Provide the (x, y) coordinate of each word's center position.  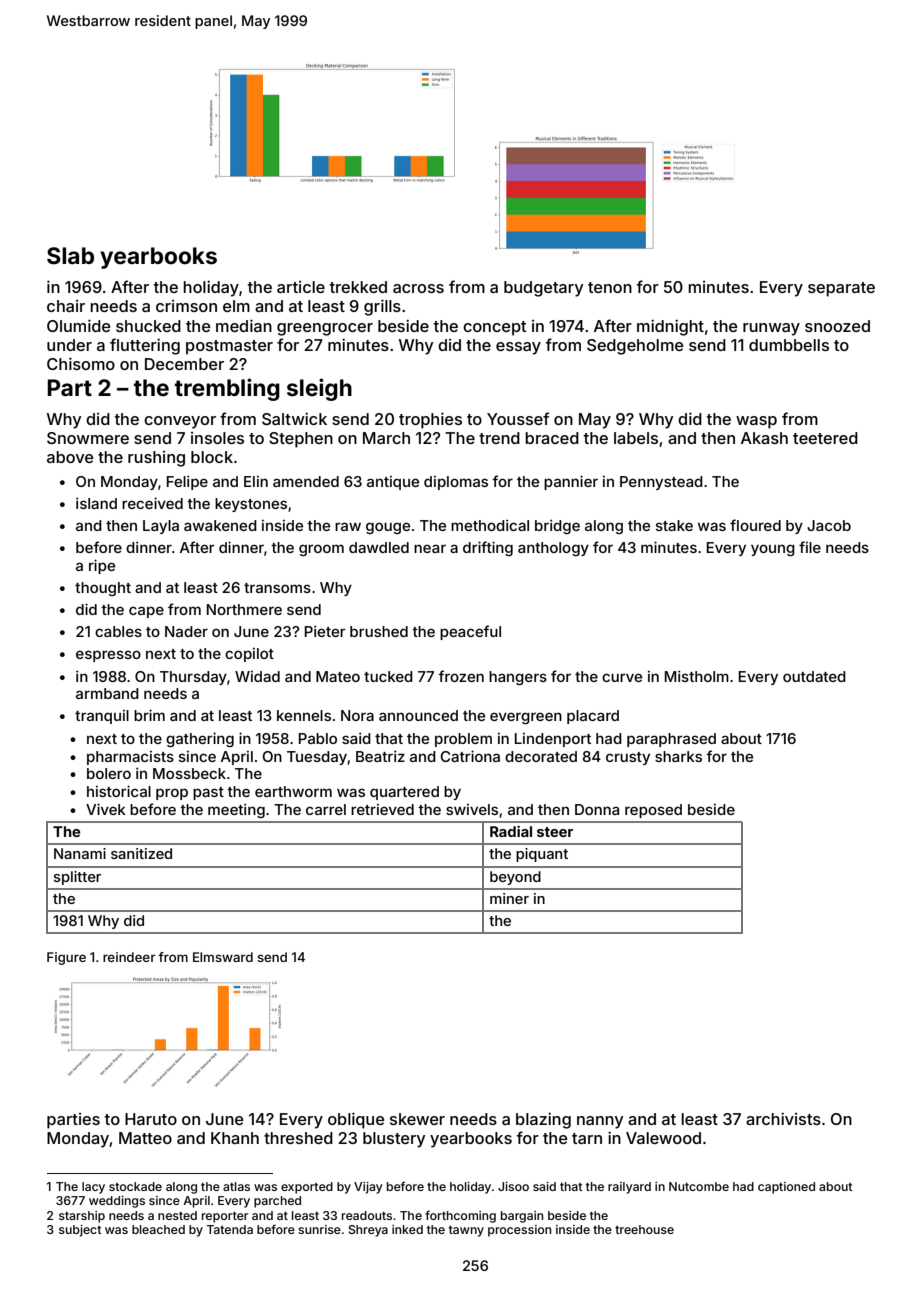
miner (509, 898)
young (773, 550)
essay (518, 348)
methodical (490, 525)
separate (841, 289)
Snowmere (88, 438)
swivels (472, 809)
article (301, 287)
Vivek (106, 809)
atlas (236, 1186)
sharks (678, 756)
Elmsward (223, 957)
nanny (600, 1122)
